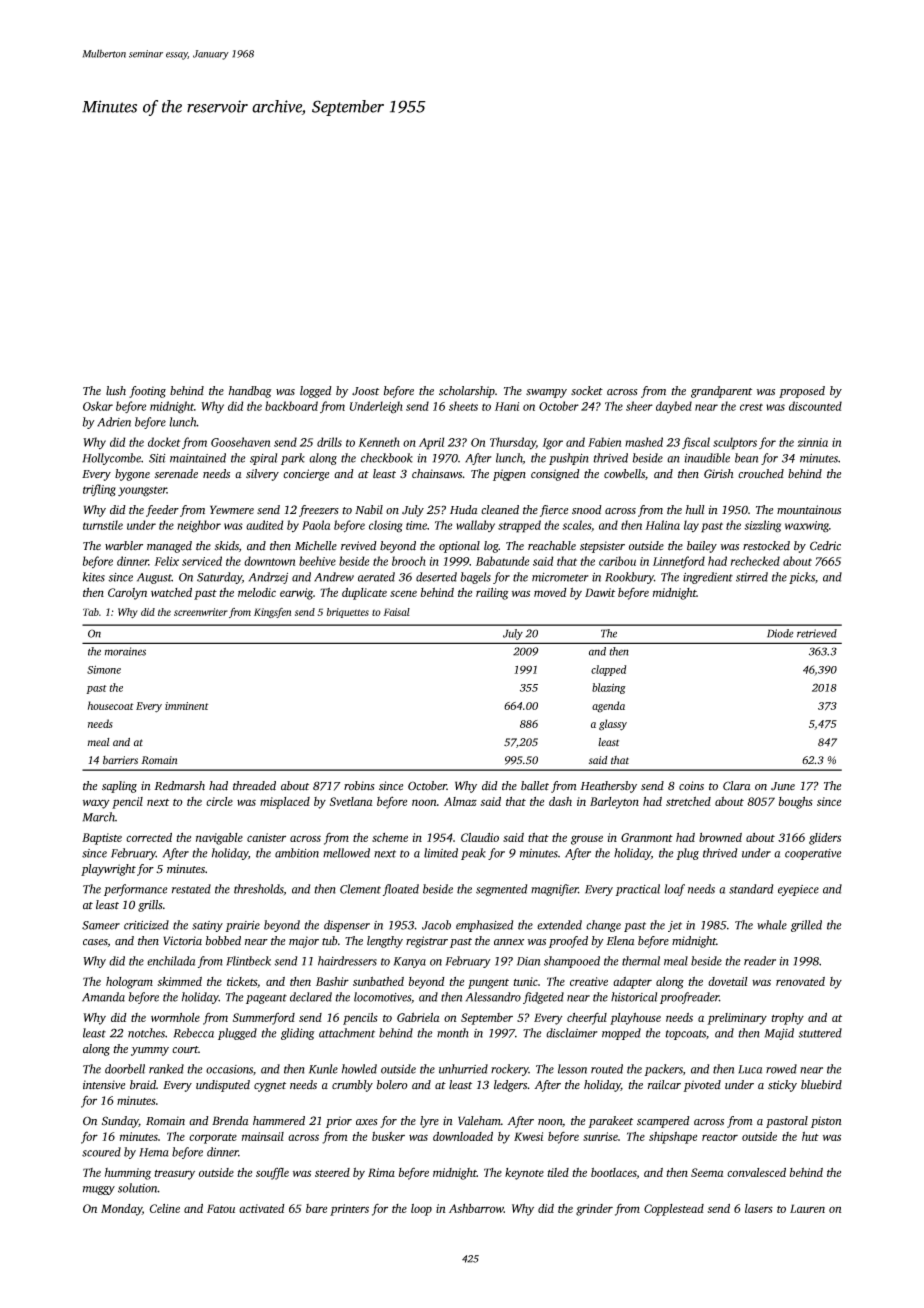  I want to click on souffle, so click(272, 1174).
